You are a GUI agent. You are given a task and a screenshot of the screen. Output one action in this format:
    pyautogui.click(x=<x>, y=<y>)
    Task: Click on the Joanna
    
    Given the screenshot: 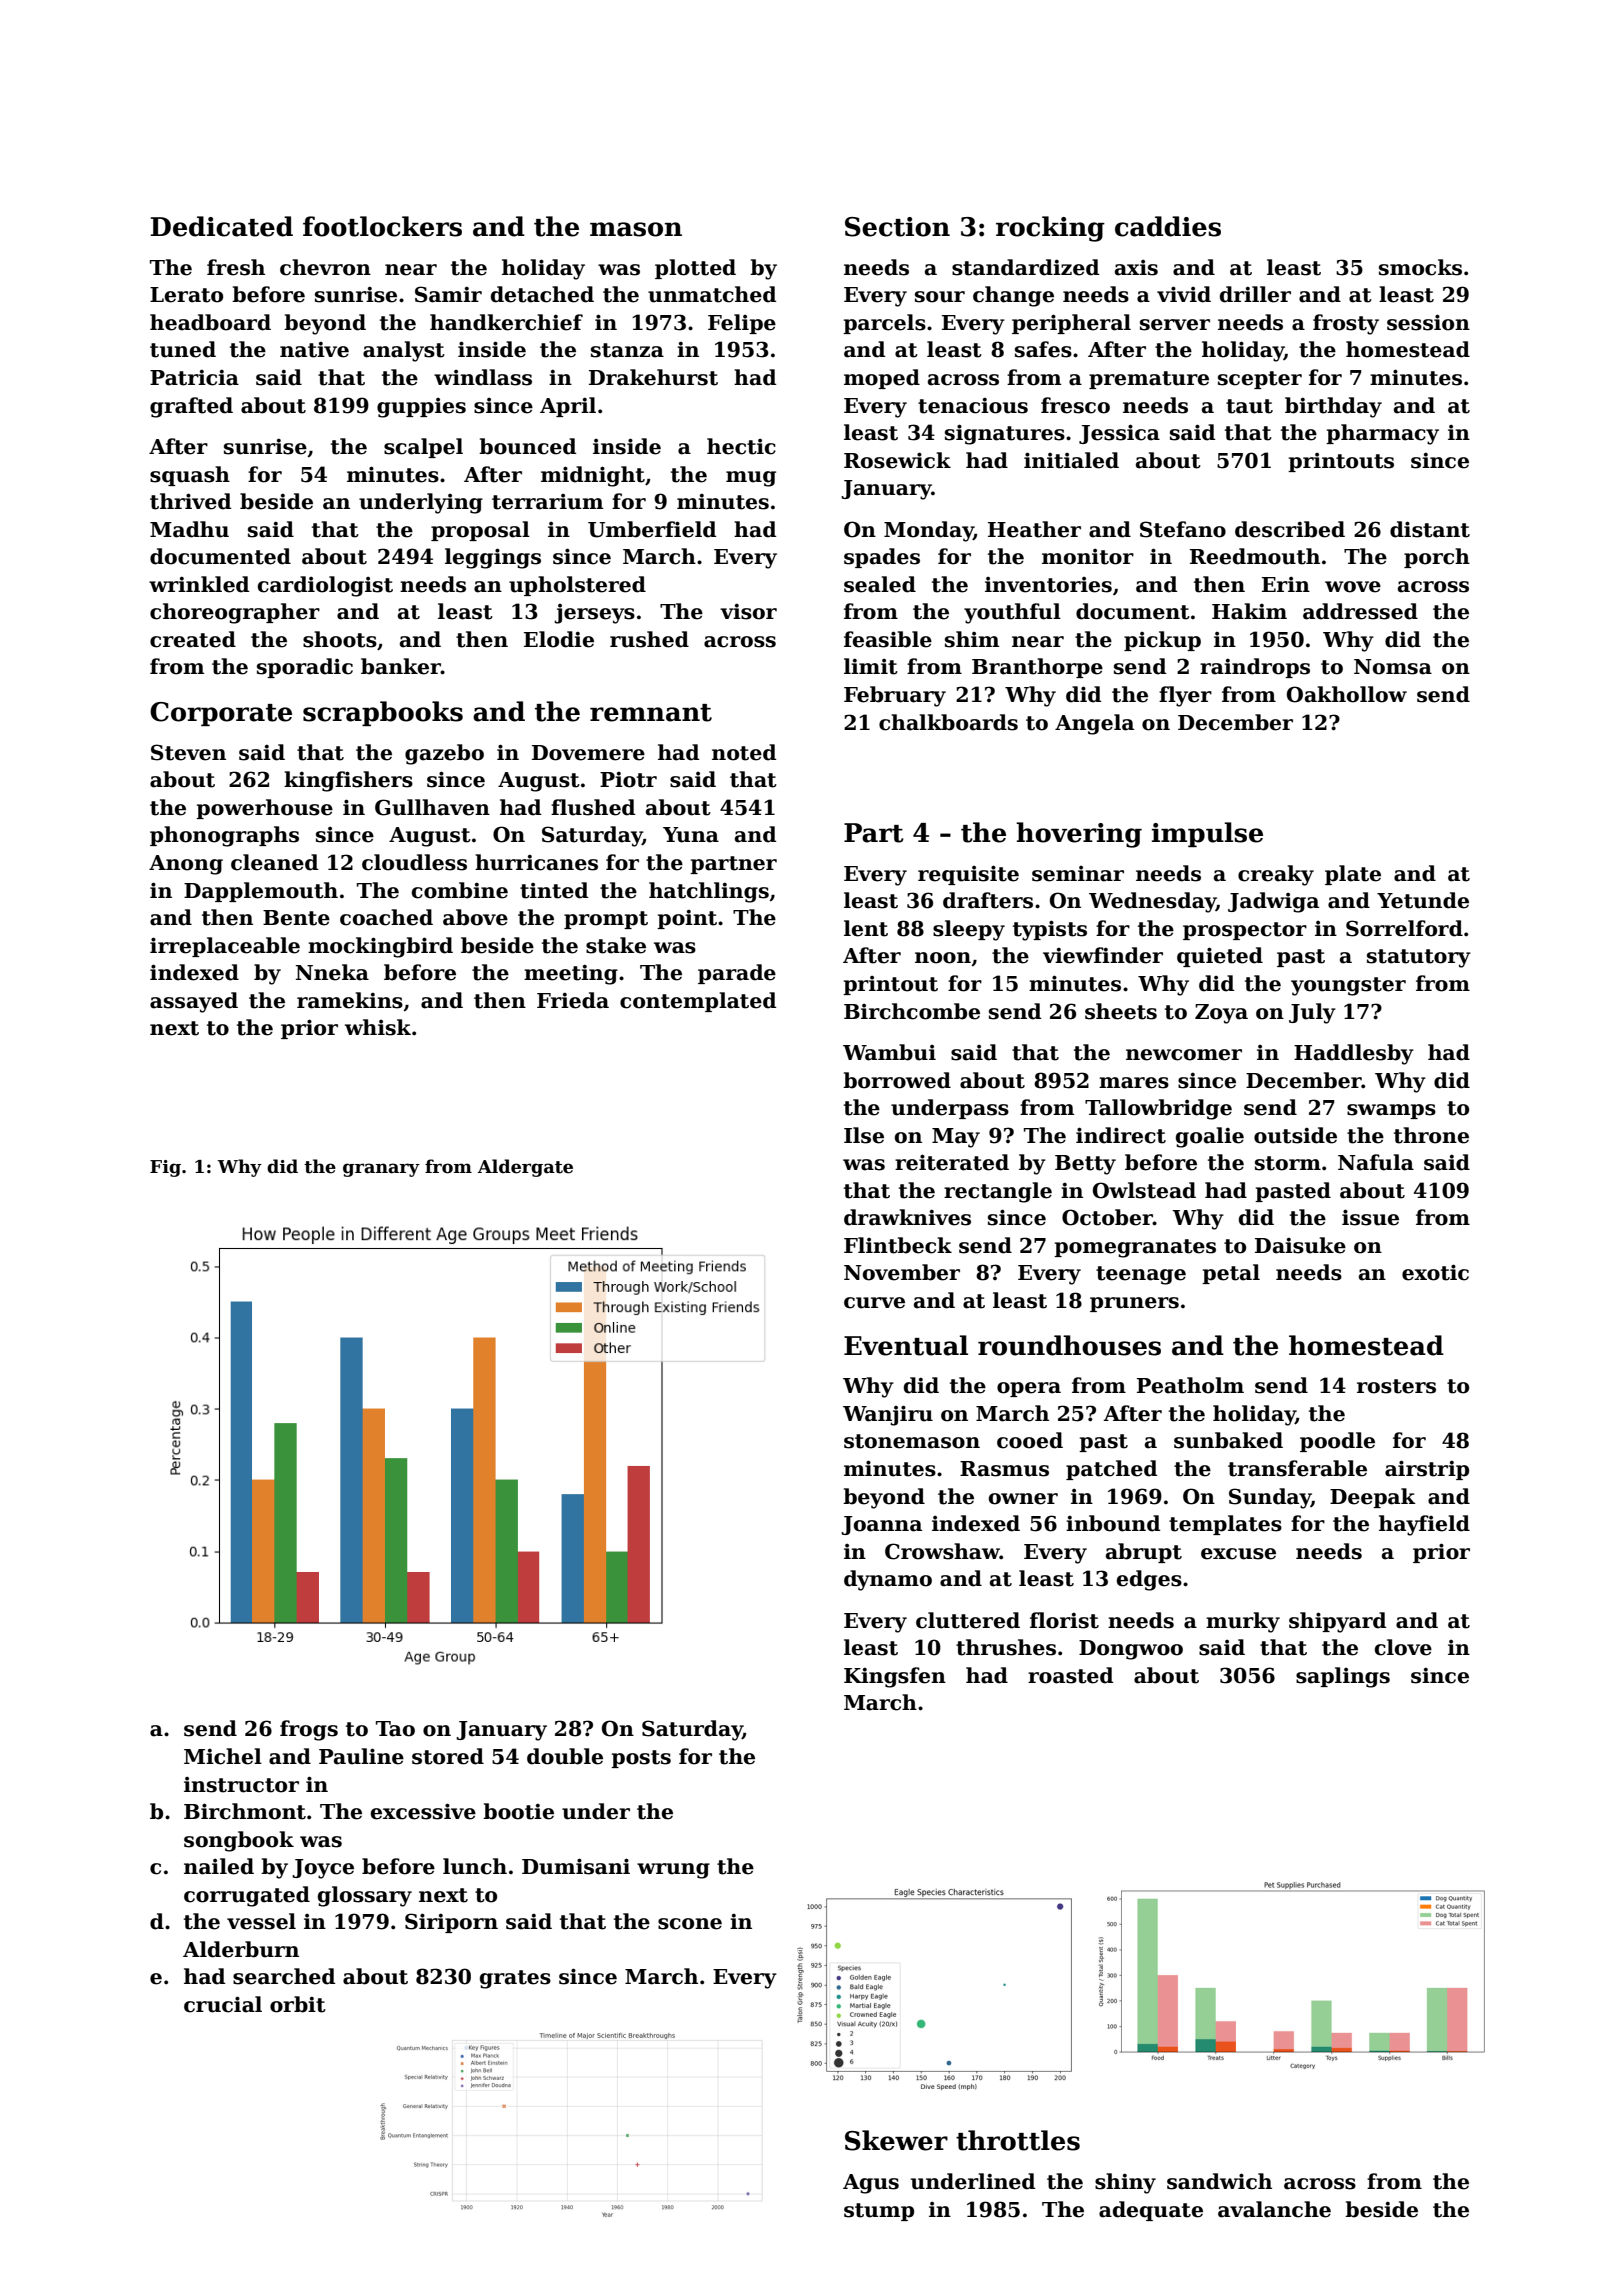 What is the action you would take?
    pyautogui.click(x=881, y=1525)
